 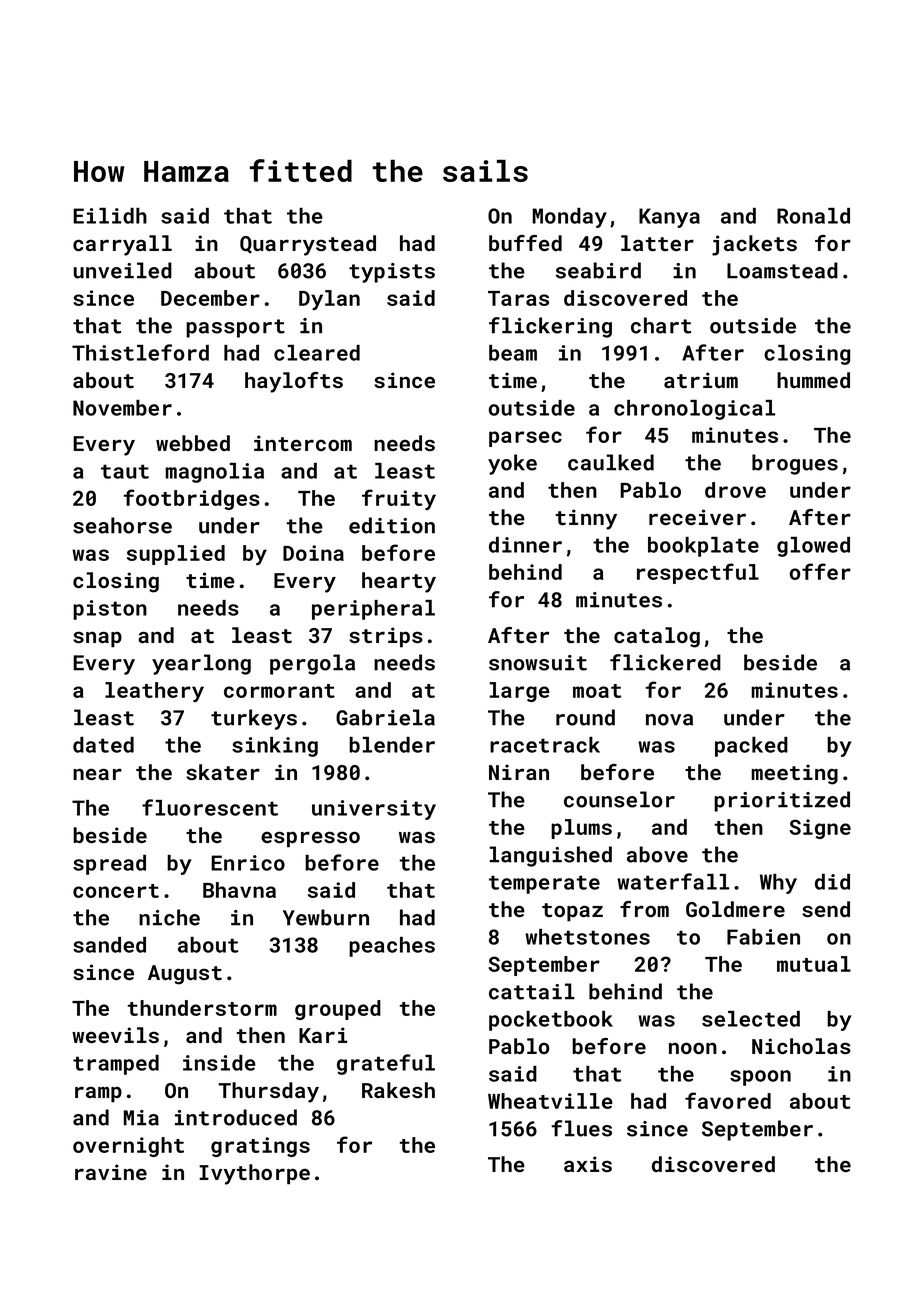 What do you see at coordinates (698, 573) in the screenshot?
I see `respectful` at bounding box center [698, 573].
